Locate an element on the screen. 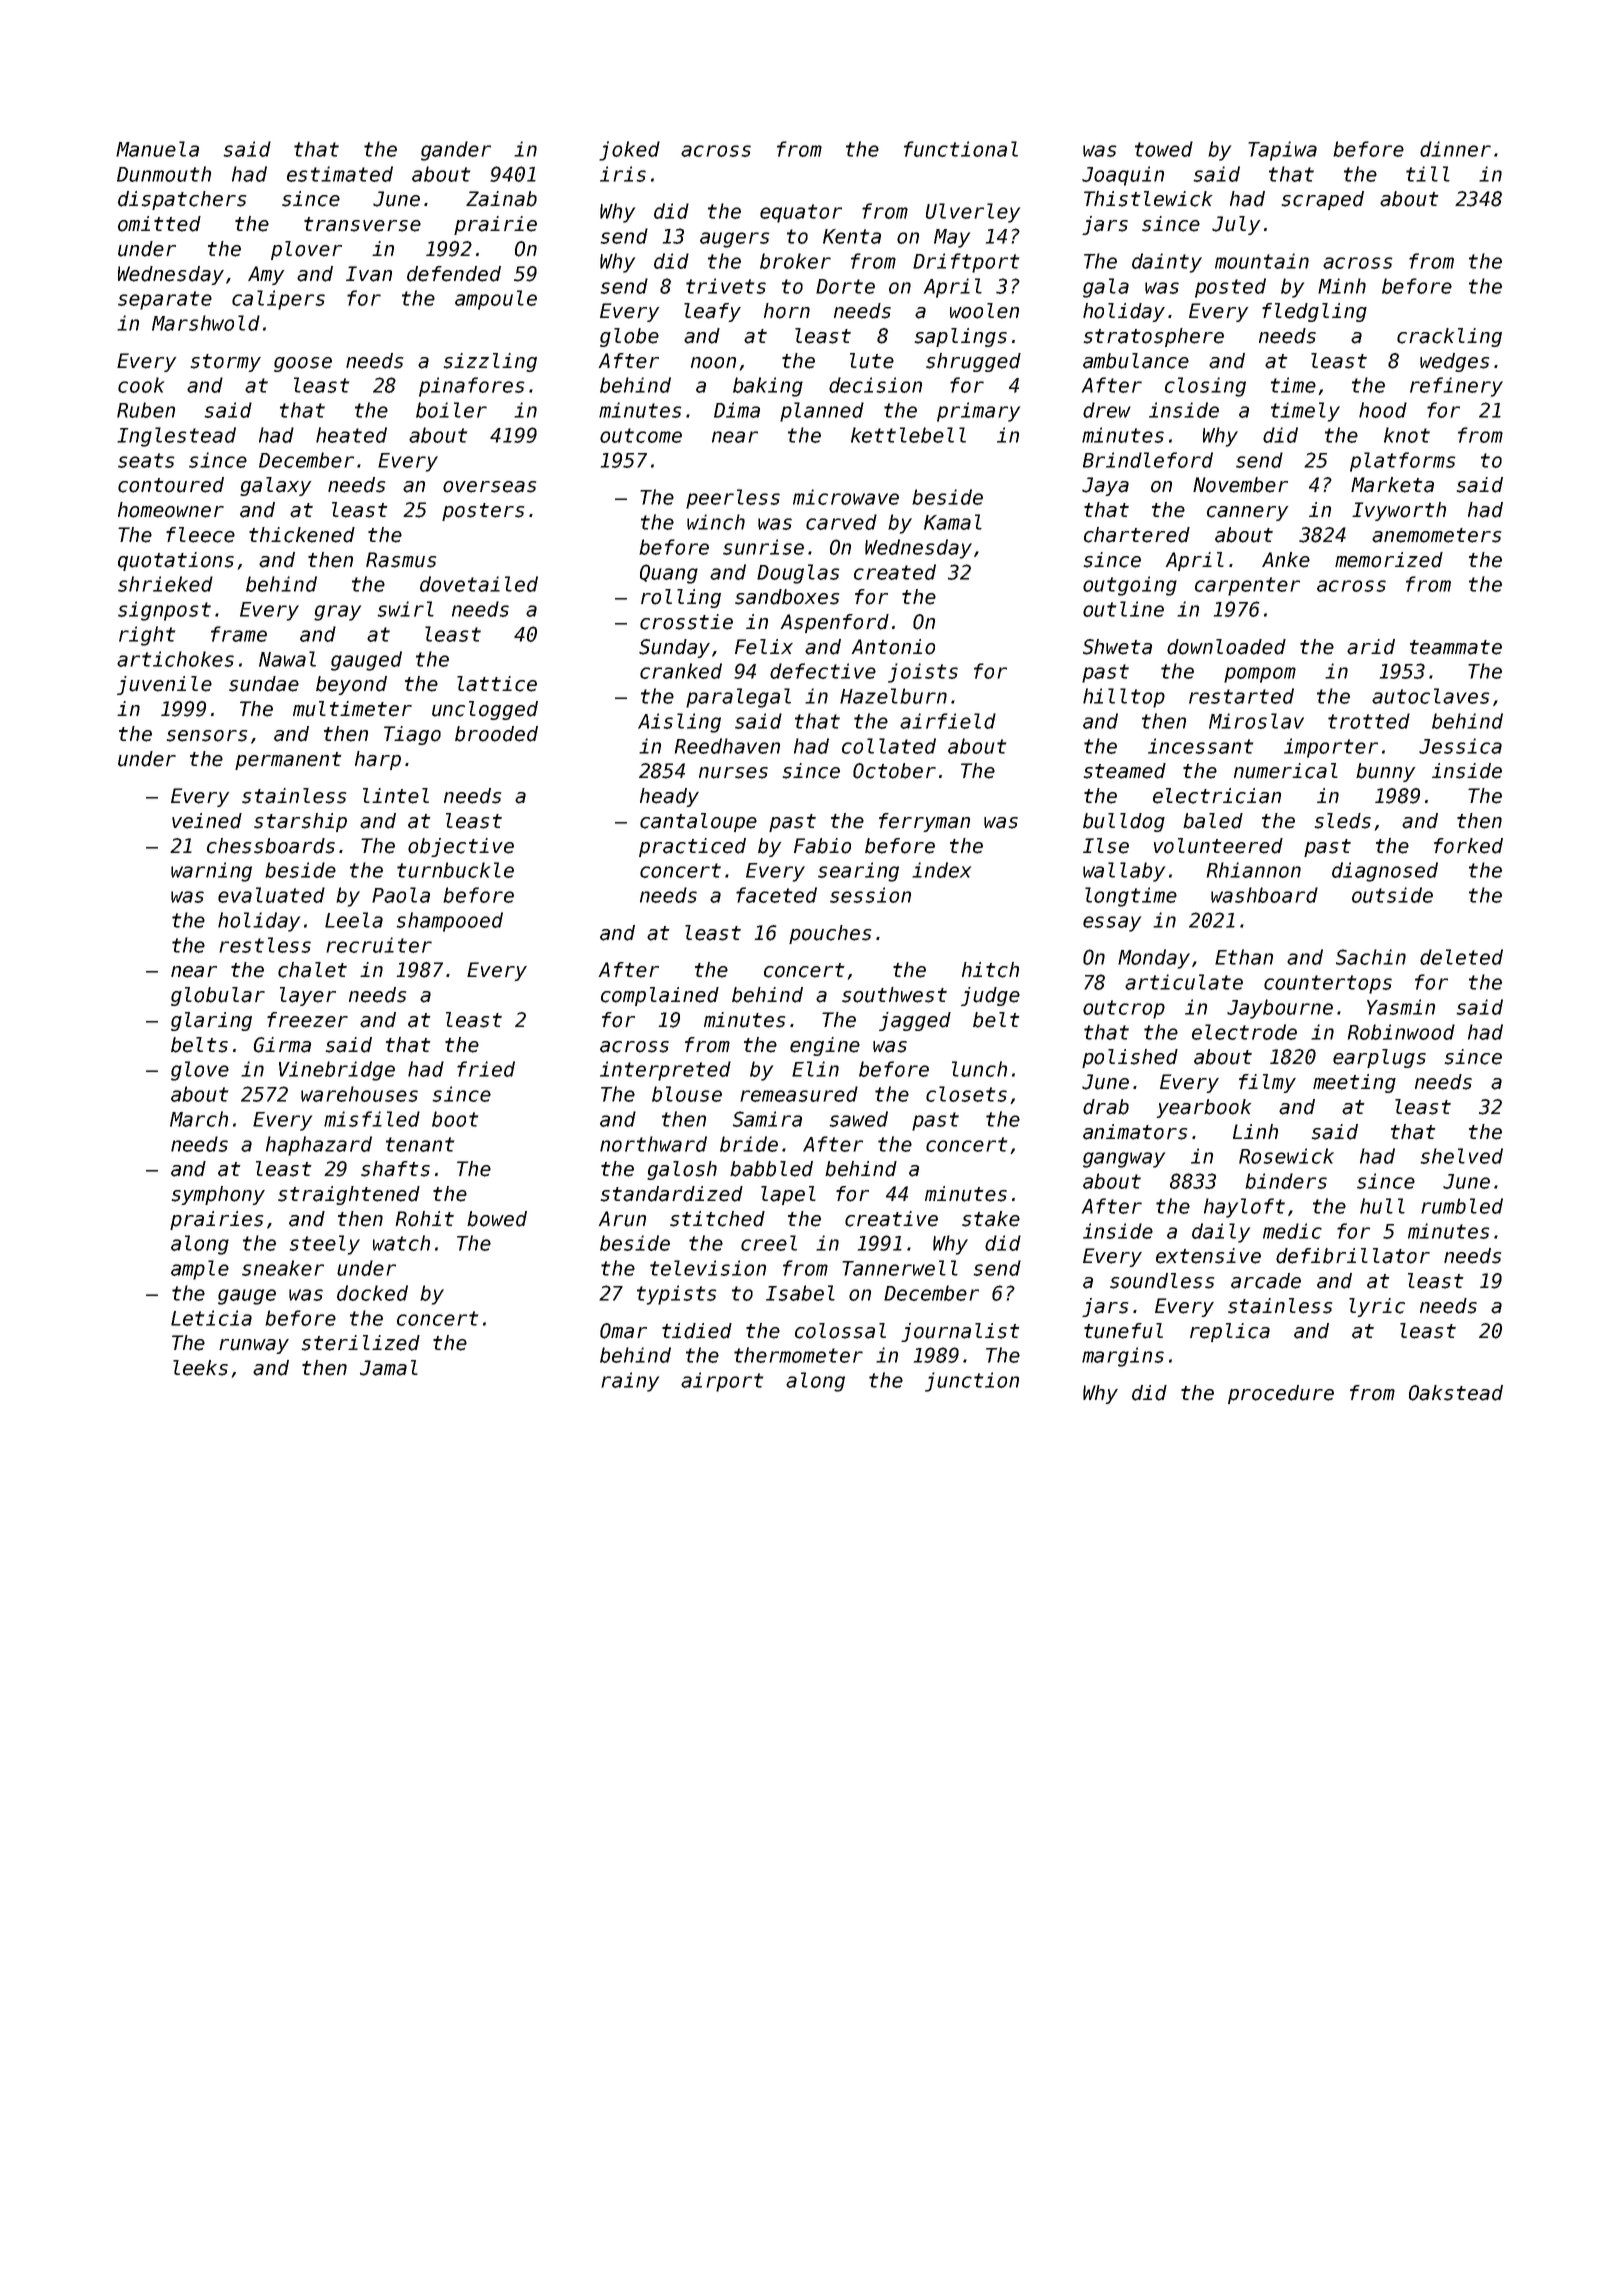  symphony is located at coordinates (218, 1195).
